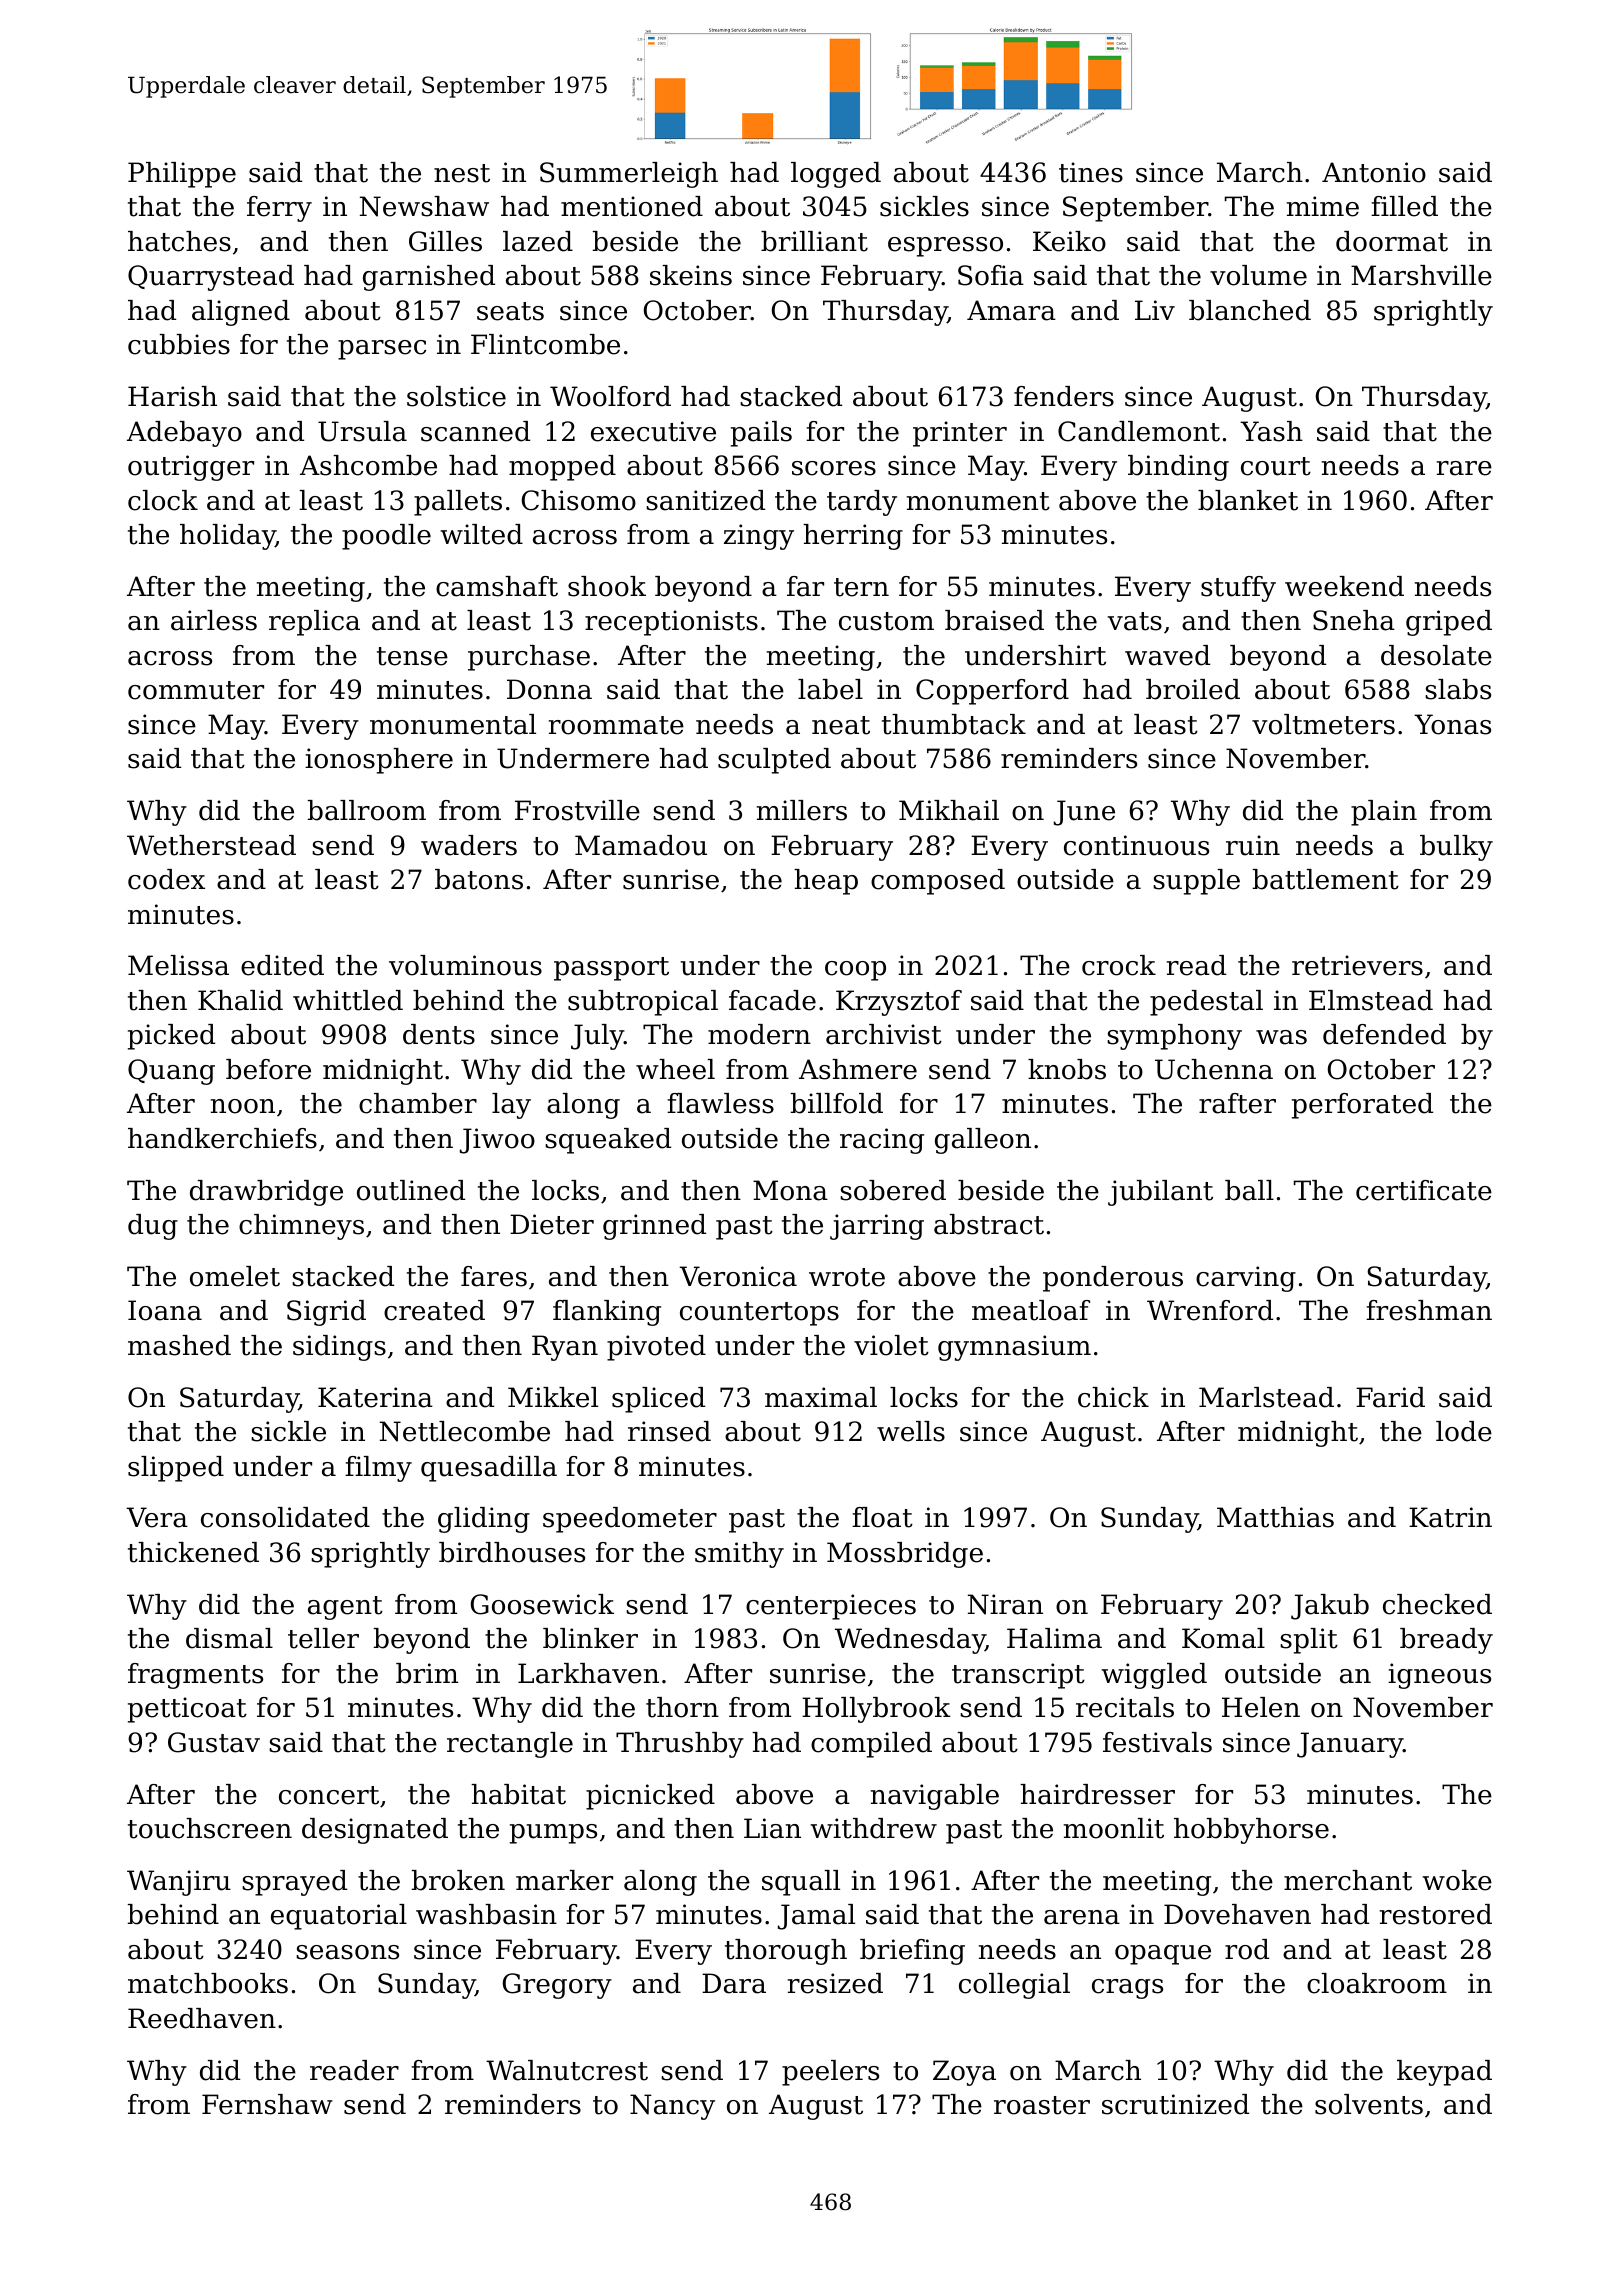 The width and height of the page is (1620, 2292). Describe the element at coordinates (339, 1917) in the page. I see `equatorial` at that location.
